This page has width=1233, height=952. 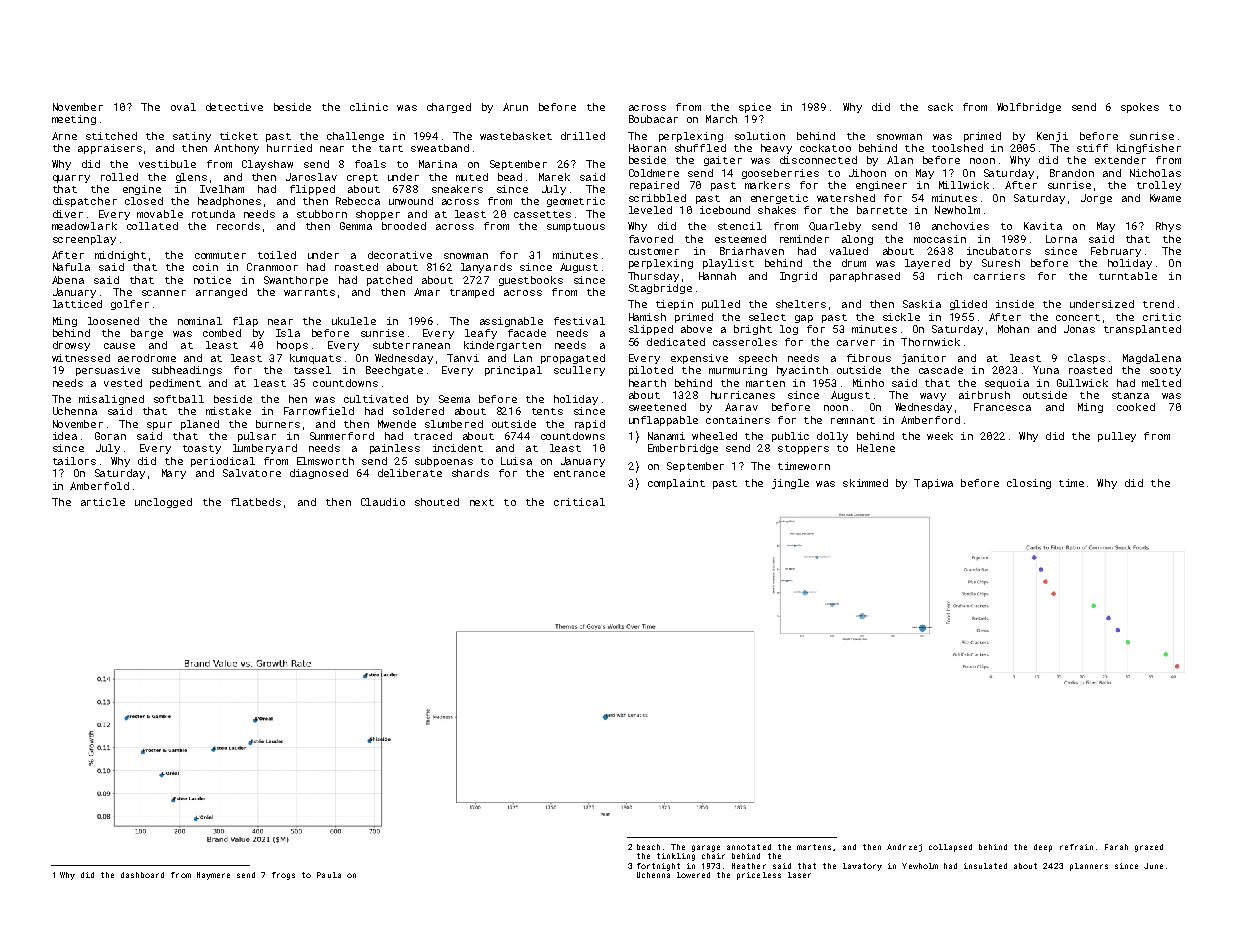 What do you see at coordinates (111, 400) in the page?
I see `misaligned` at bounding box center [111, 400].
